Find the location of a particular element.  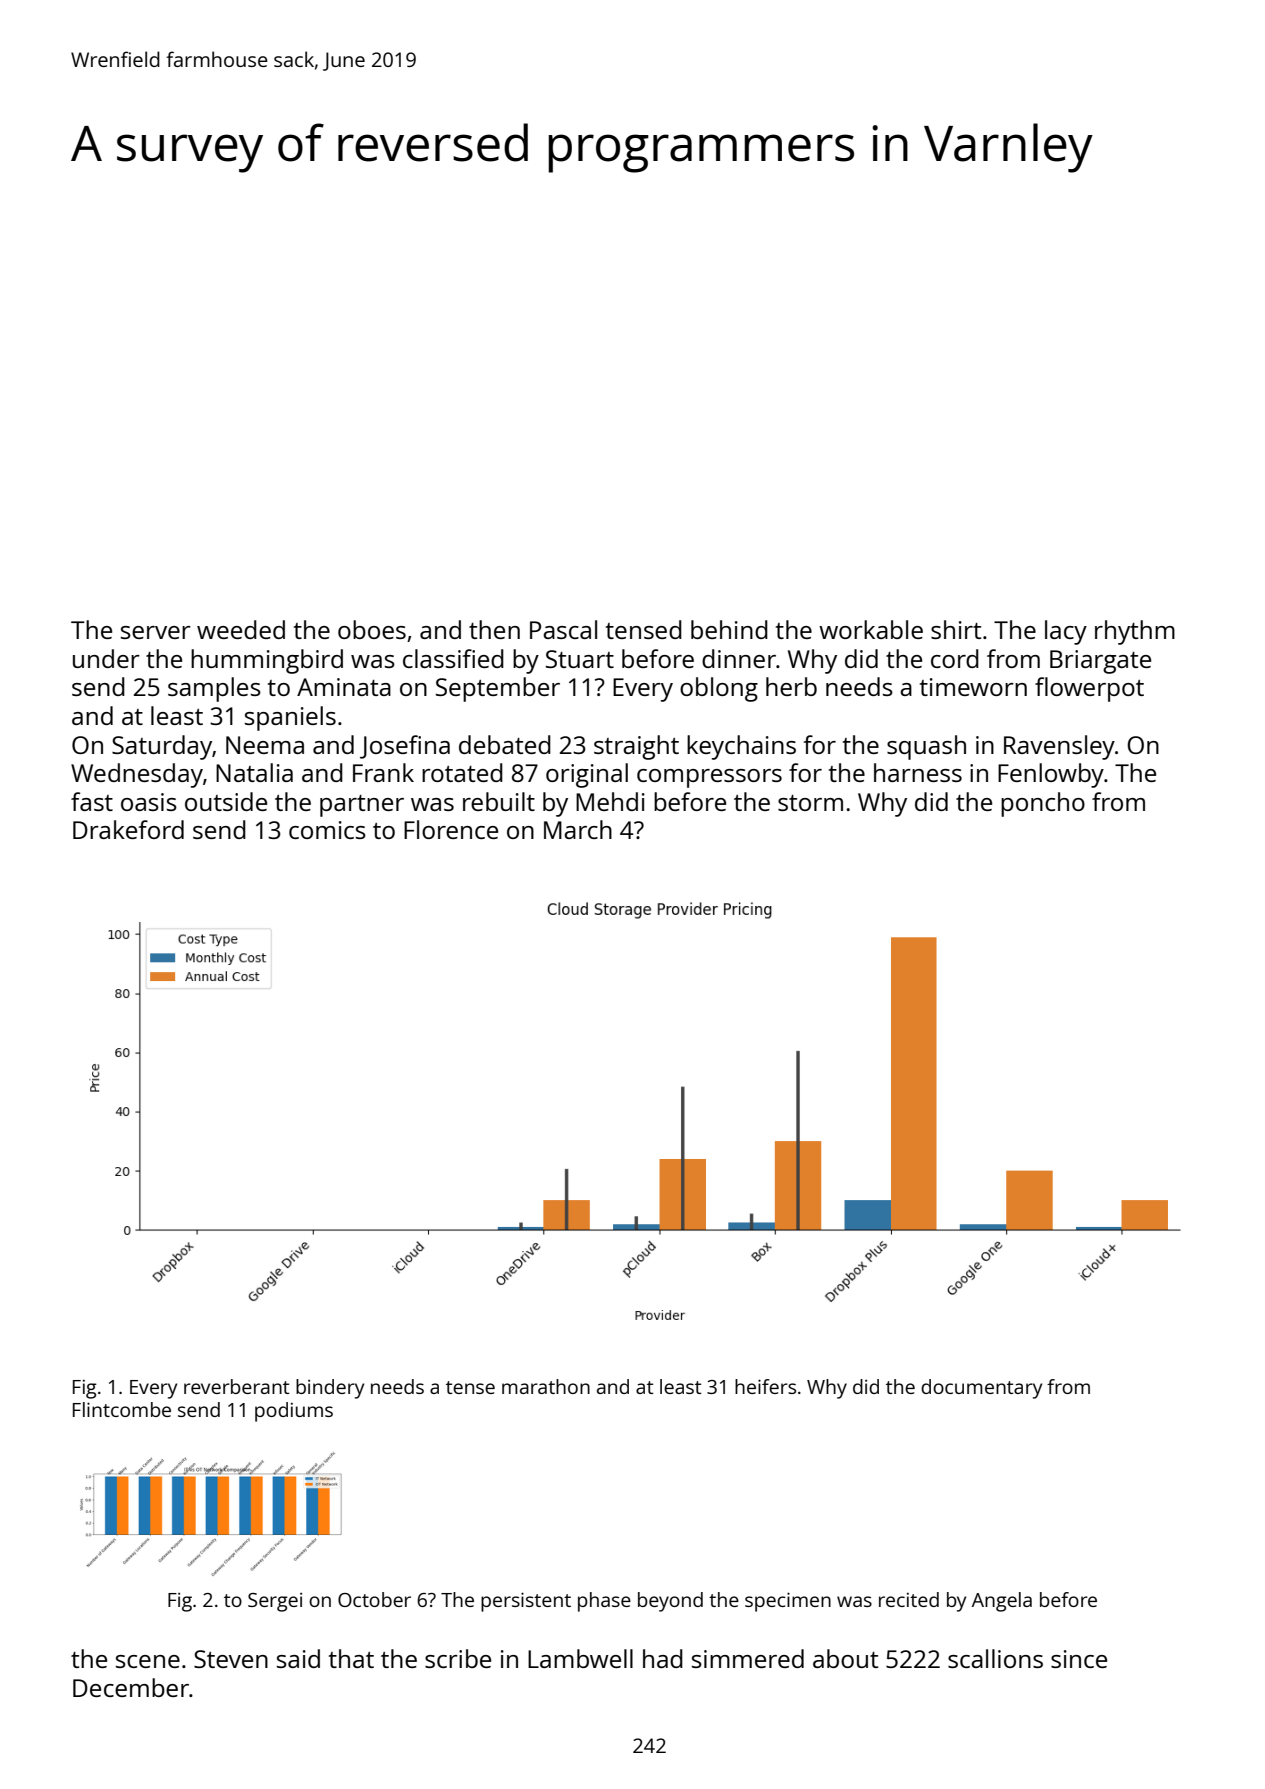

marathon is located at coordinates (546, 1386).
